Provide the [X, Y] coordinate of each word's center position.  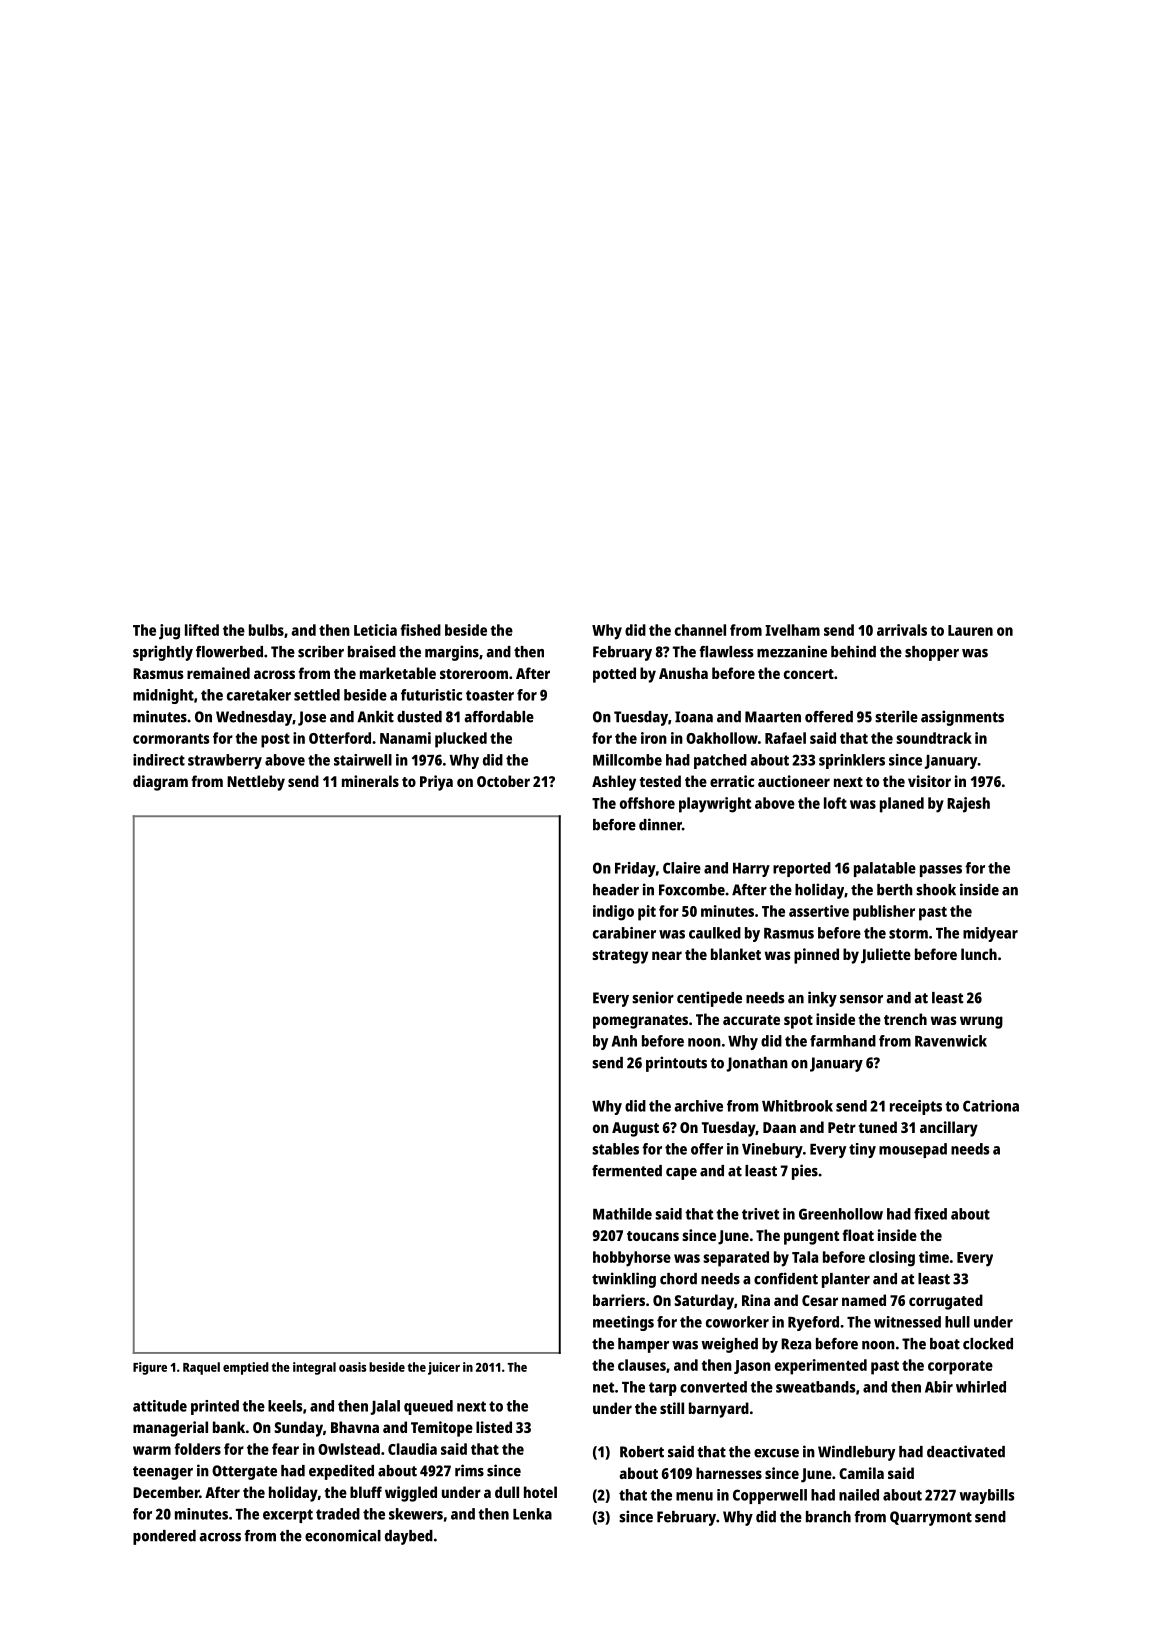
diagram [160, 783]
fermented [627, 1171]
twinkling [624, 1280]
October [503, 781]
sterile [896, 716]
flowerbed [229, 652]
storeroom [474, 674]
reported [802, 869]
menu [694, 1496]
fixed [930, 1214]
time [934, 1257]
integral [314, 1368]
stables [615, 1149]
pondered [164, 1537]
